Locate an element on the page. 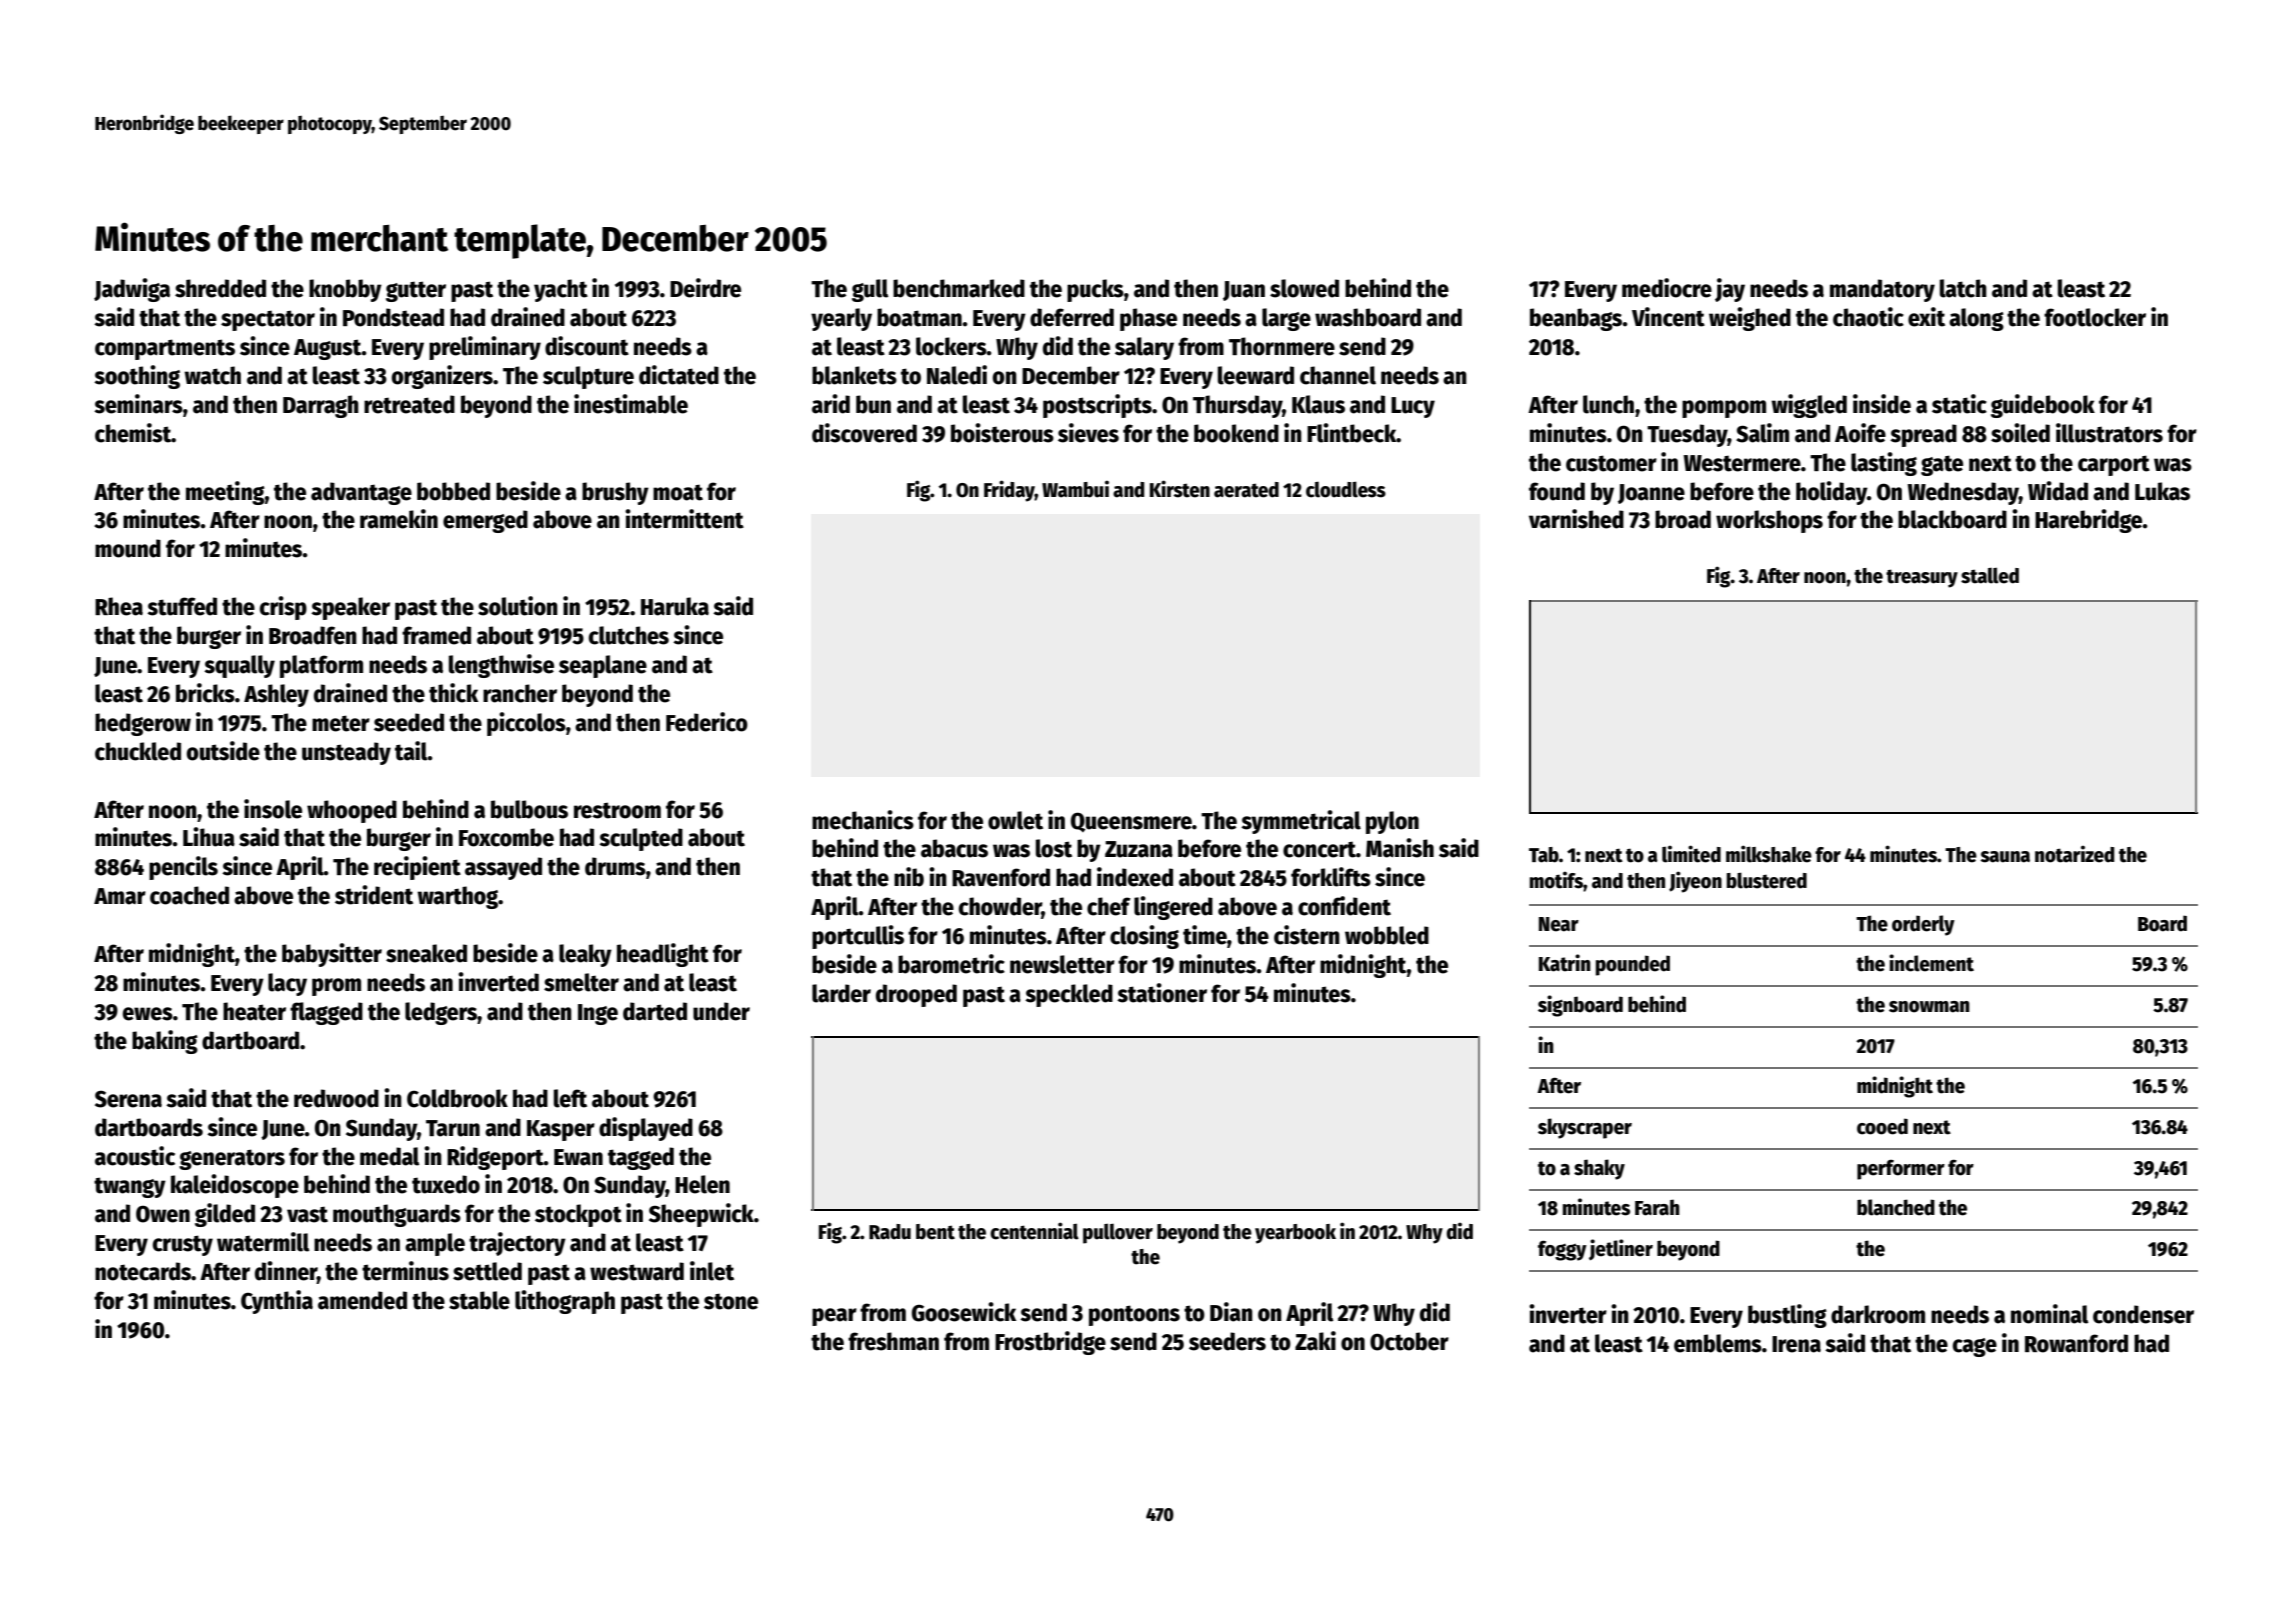  October is located at coordinates (1409, 1341).
